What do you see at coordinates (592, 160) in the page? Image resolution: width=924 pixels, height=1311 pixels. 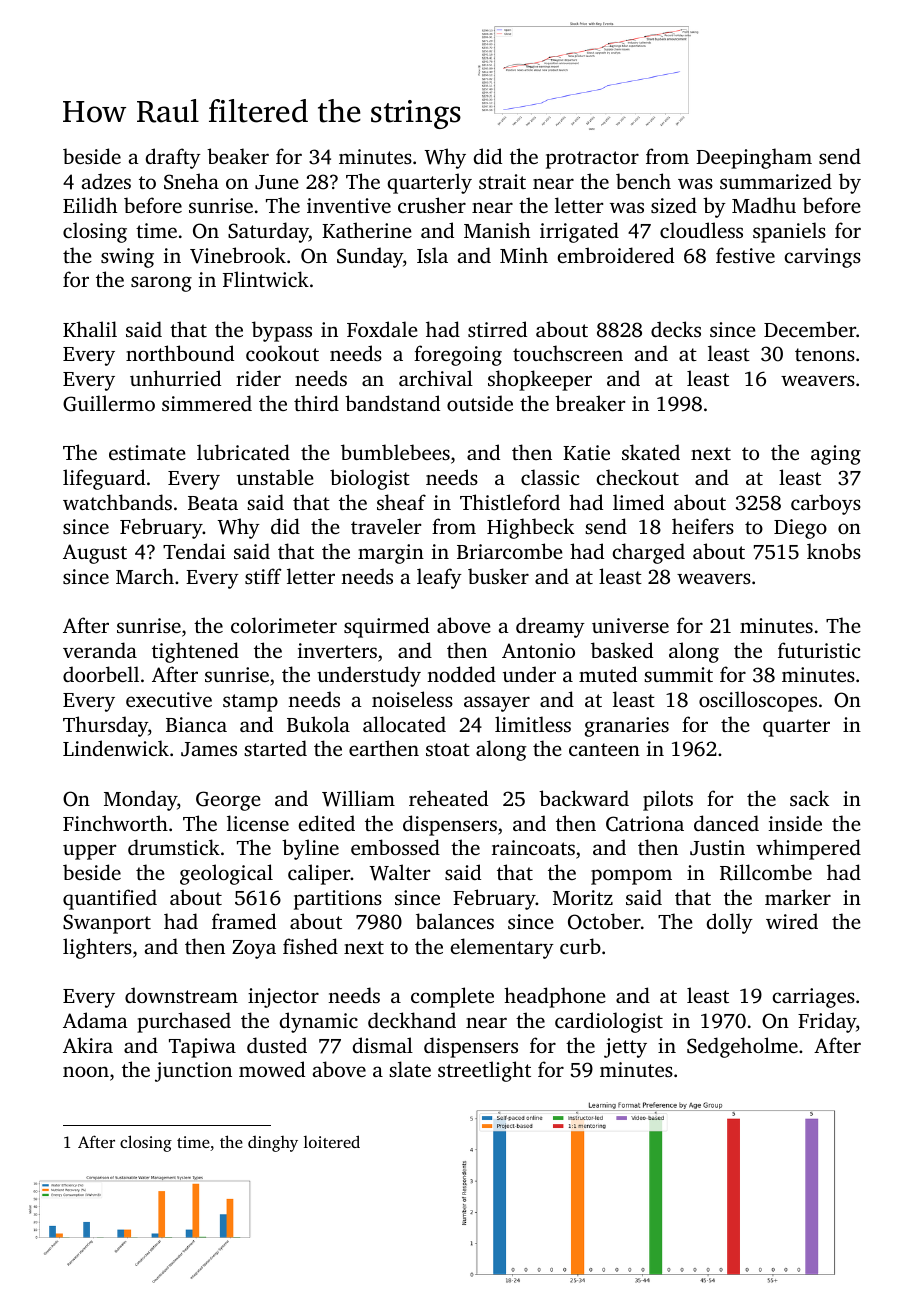 I see `protractor` at bounding box center [592, 160].
